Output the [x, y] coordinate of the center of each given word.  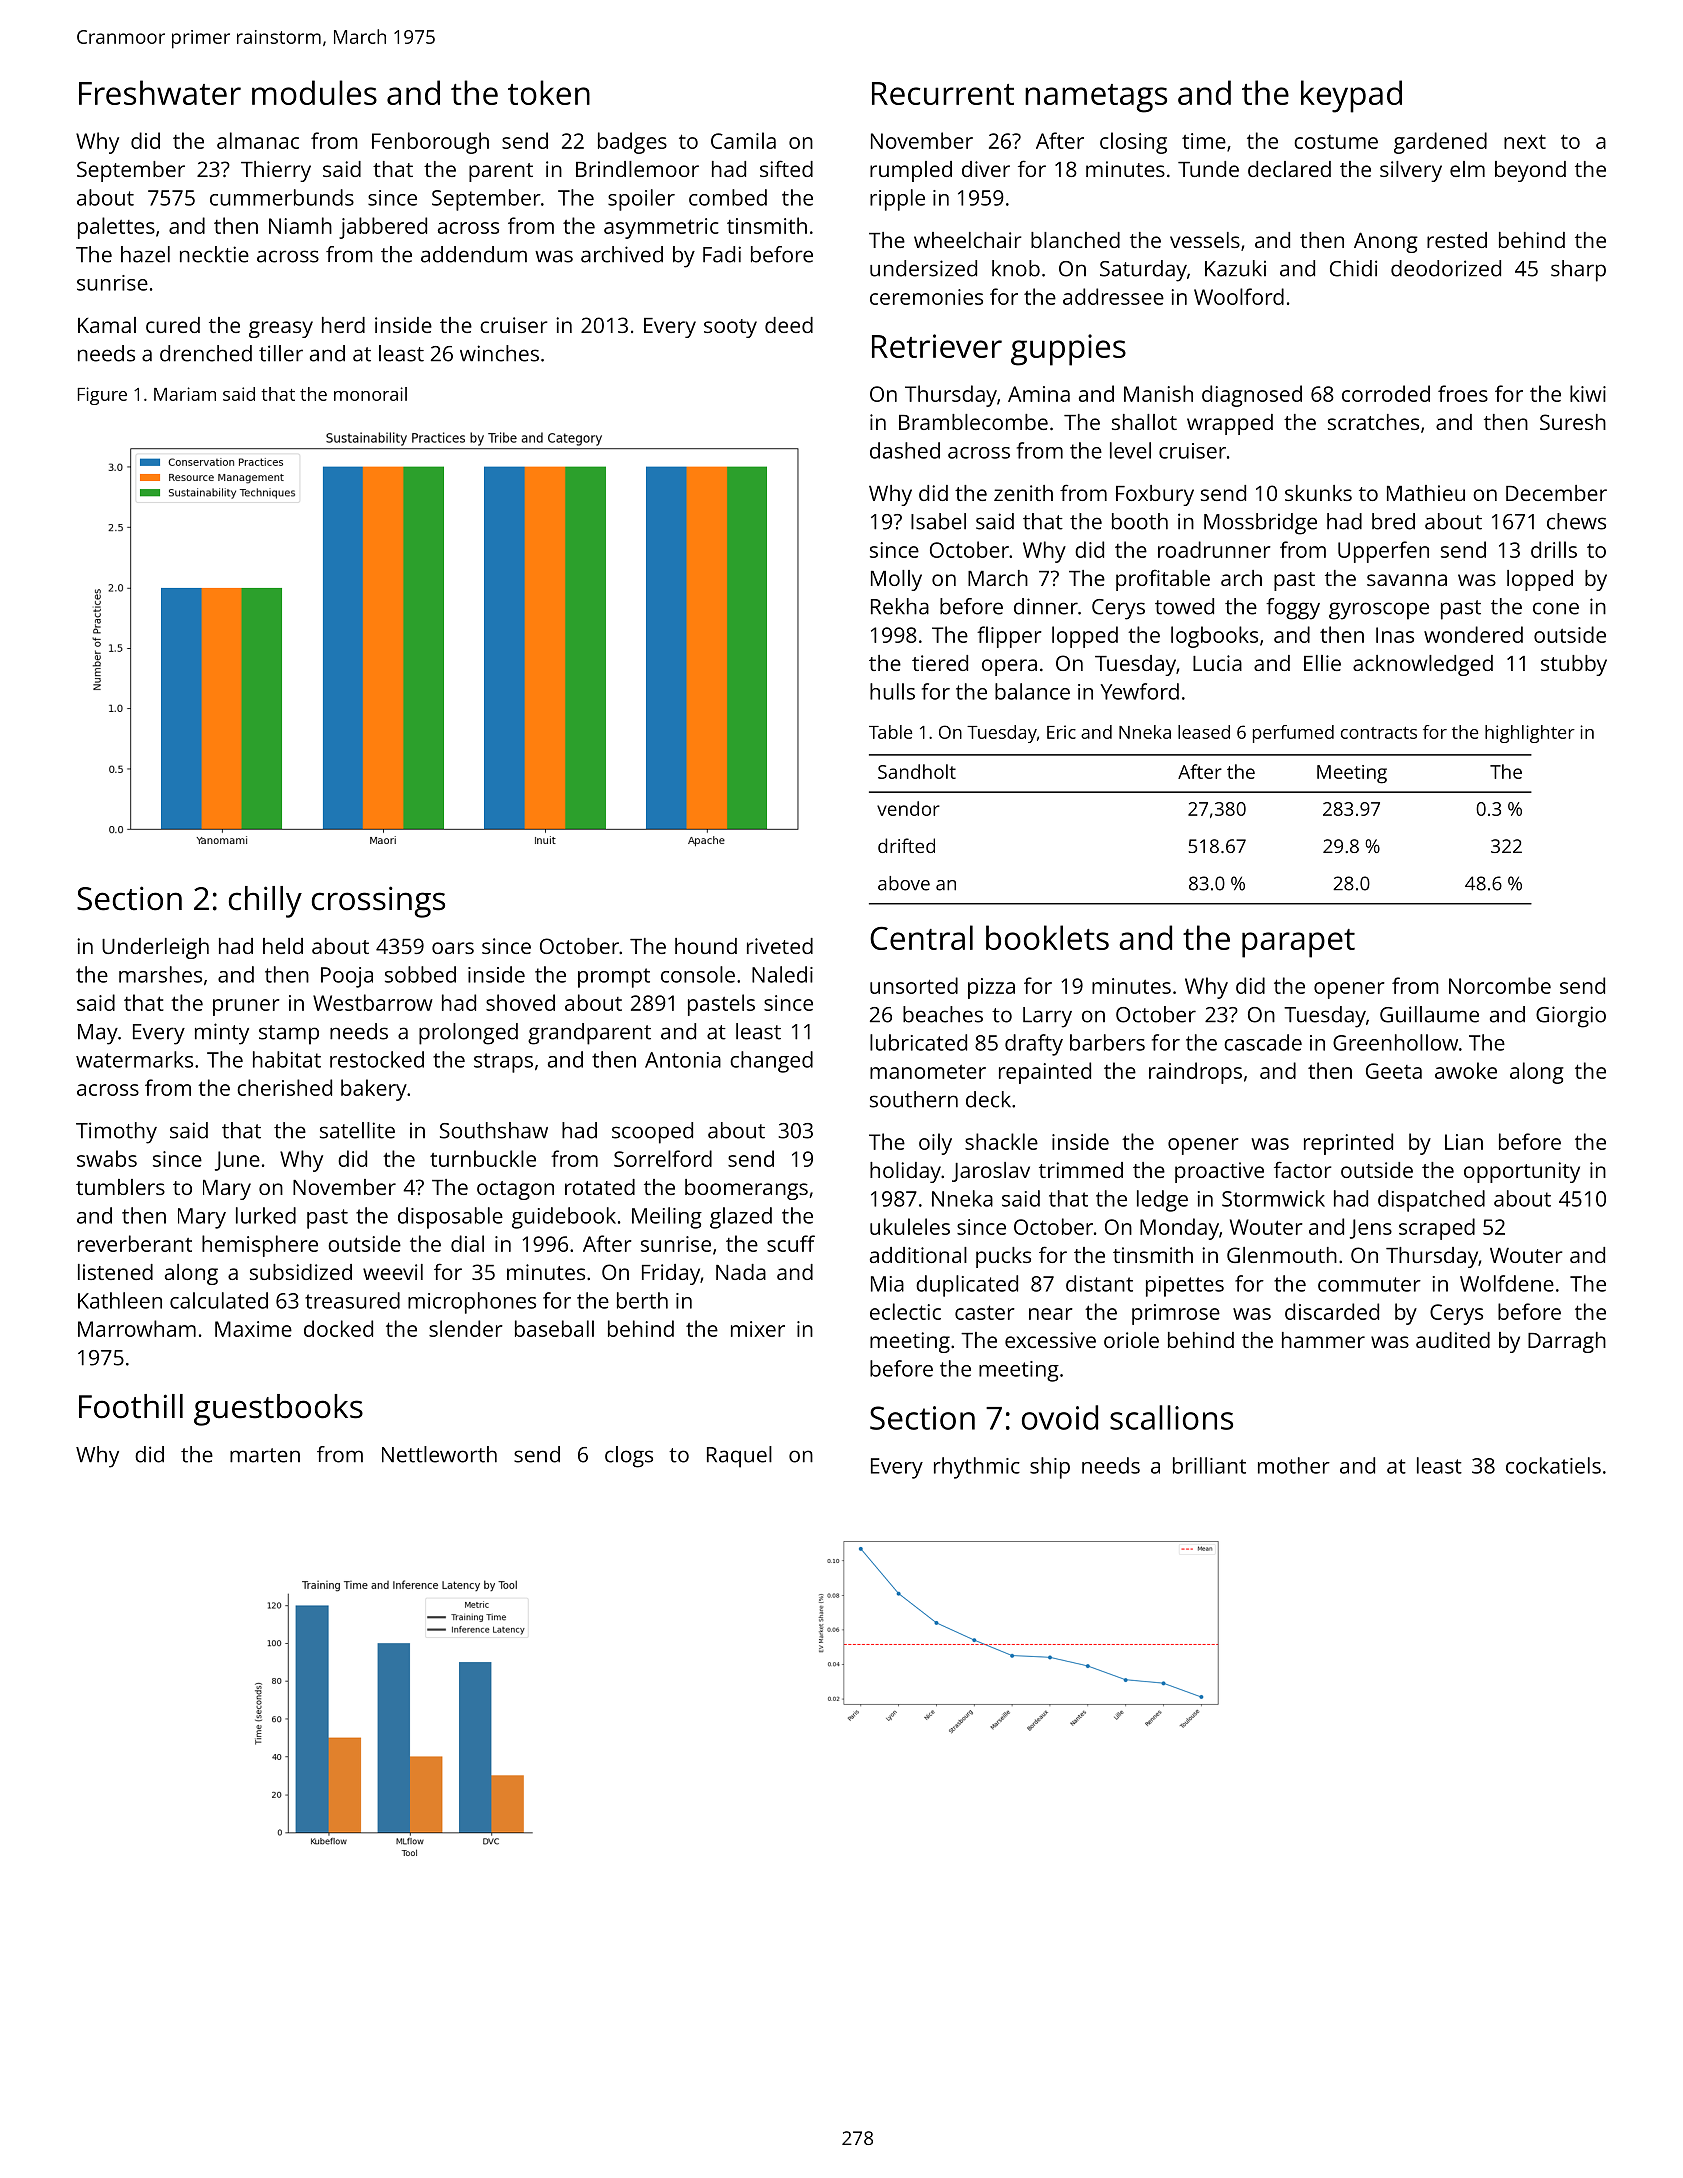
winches [499, 353]
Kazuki [1235, 268]
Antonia [683, 1060]
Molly [896, 580]
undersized [923, 268]
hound [706, 946]
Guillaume [1429, 1014]
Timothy [116, 1133]
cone [1556, 608]
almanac [258, 140]
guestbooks [278, 1410]
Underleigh [155, 948]
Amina [1039, 394]
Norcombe [1500, 985]
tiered [940, 663]
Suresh [1573, 422]
